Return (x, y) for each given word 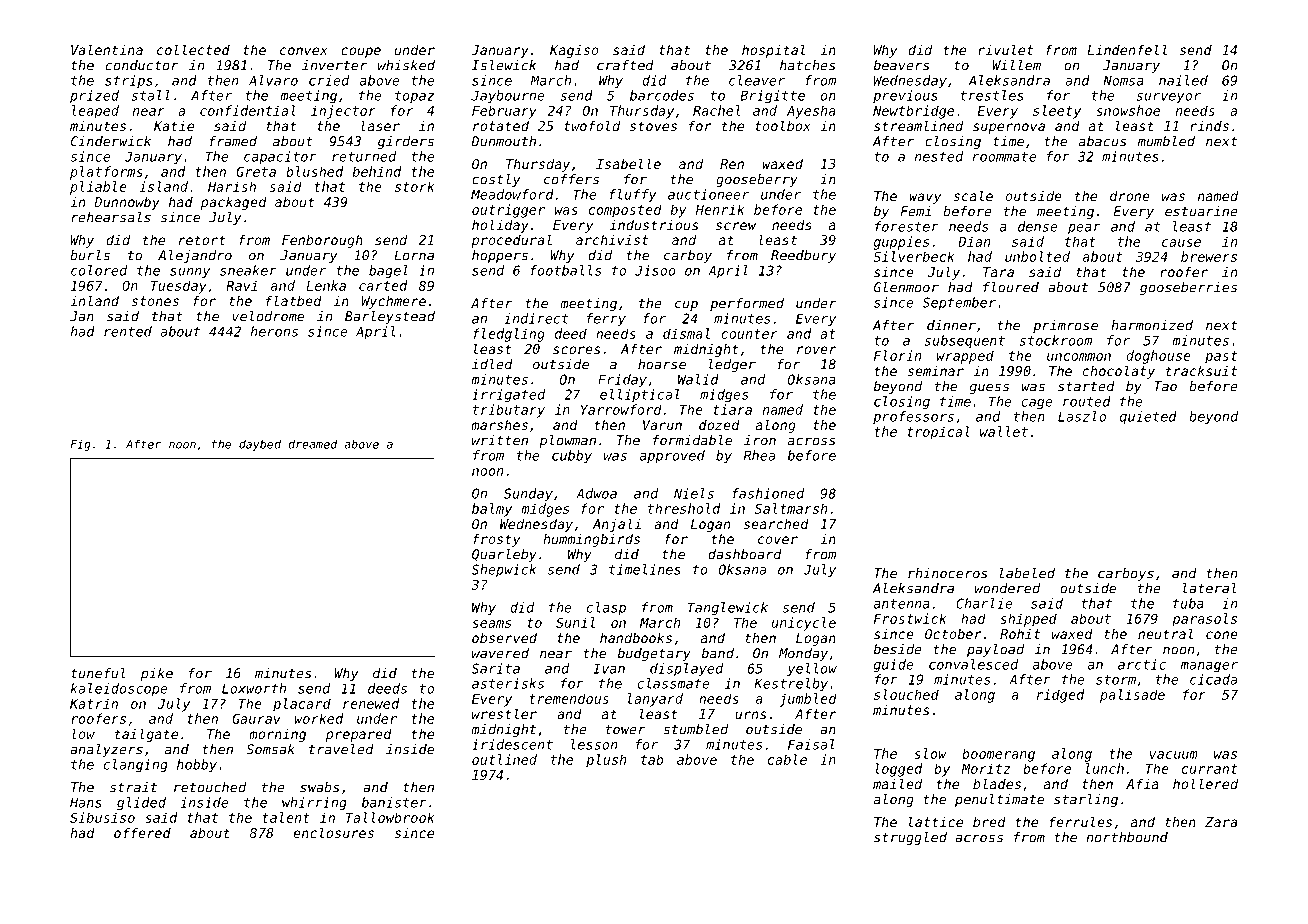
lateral (1210, 588)
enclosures (333, 832)
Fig (80, 445)
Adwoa (596, 493)
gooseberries (1188, 288)
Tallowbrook (390, 817)
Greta (256, 171)
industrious (654, 224)
